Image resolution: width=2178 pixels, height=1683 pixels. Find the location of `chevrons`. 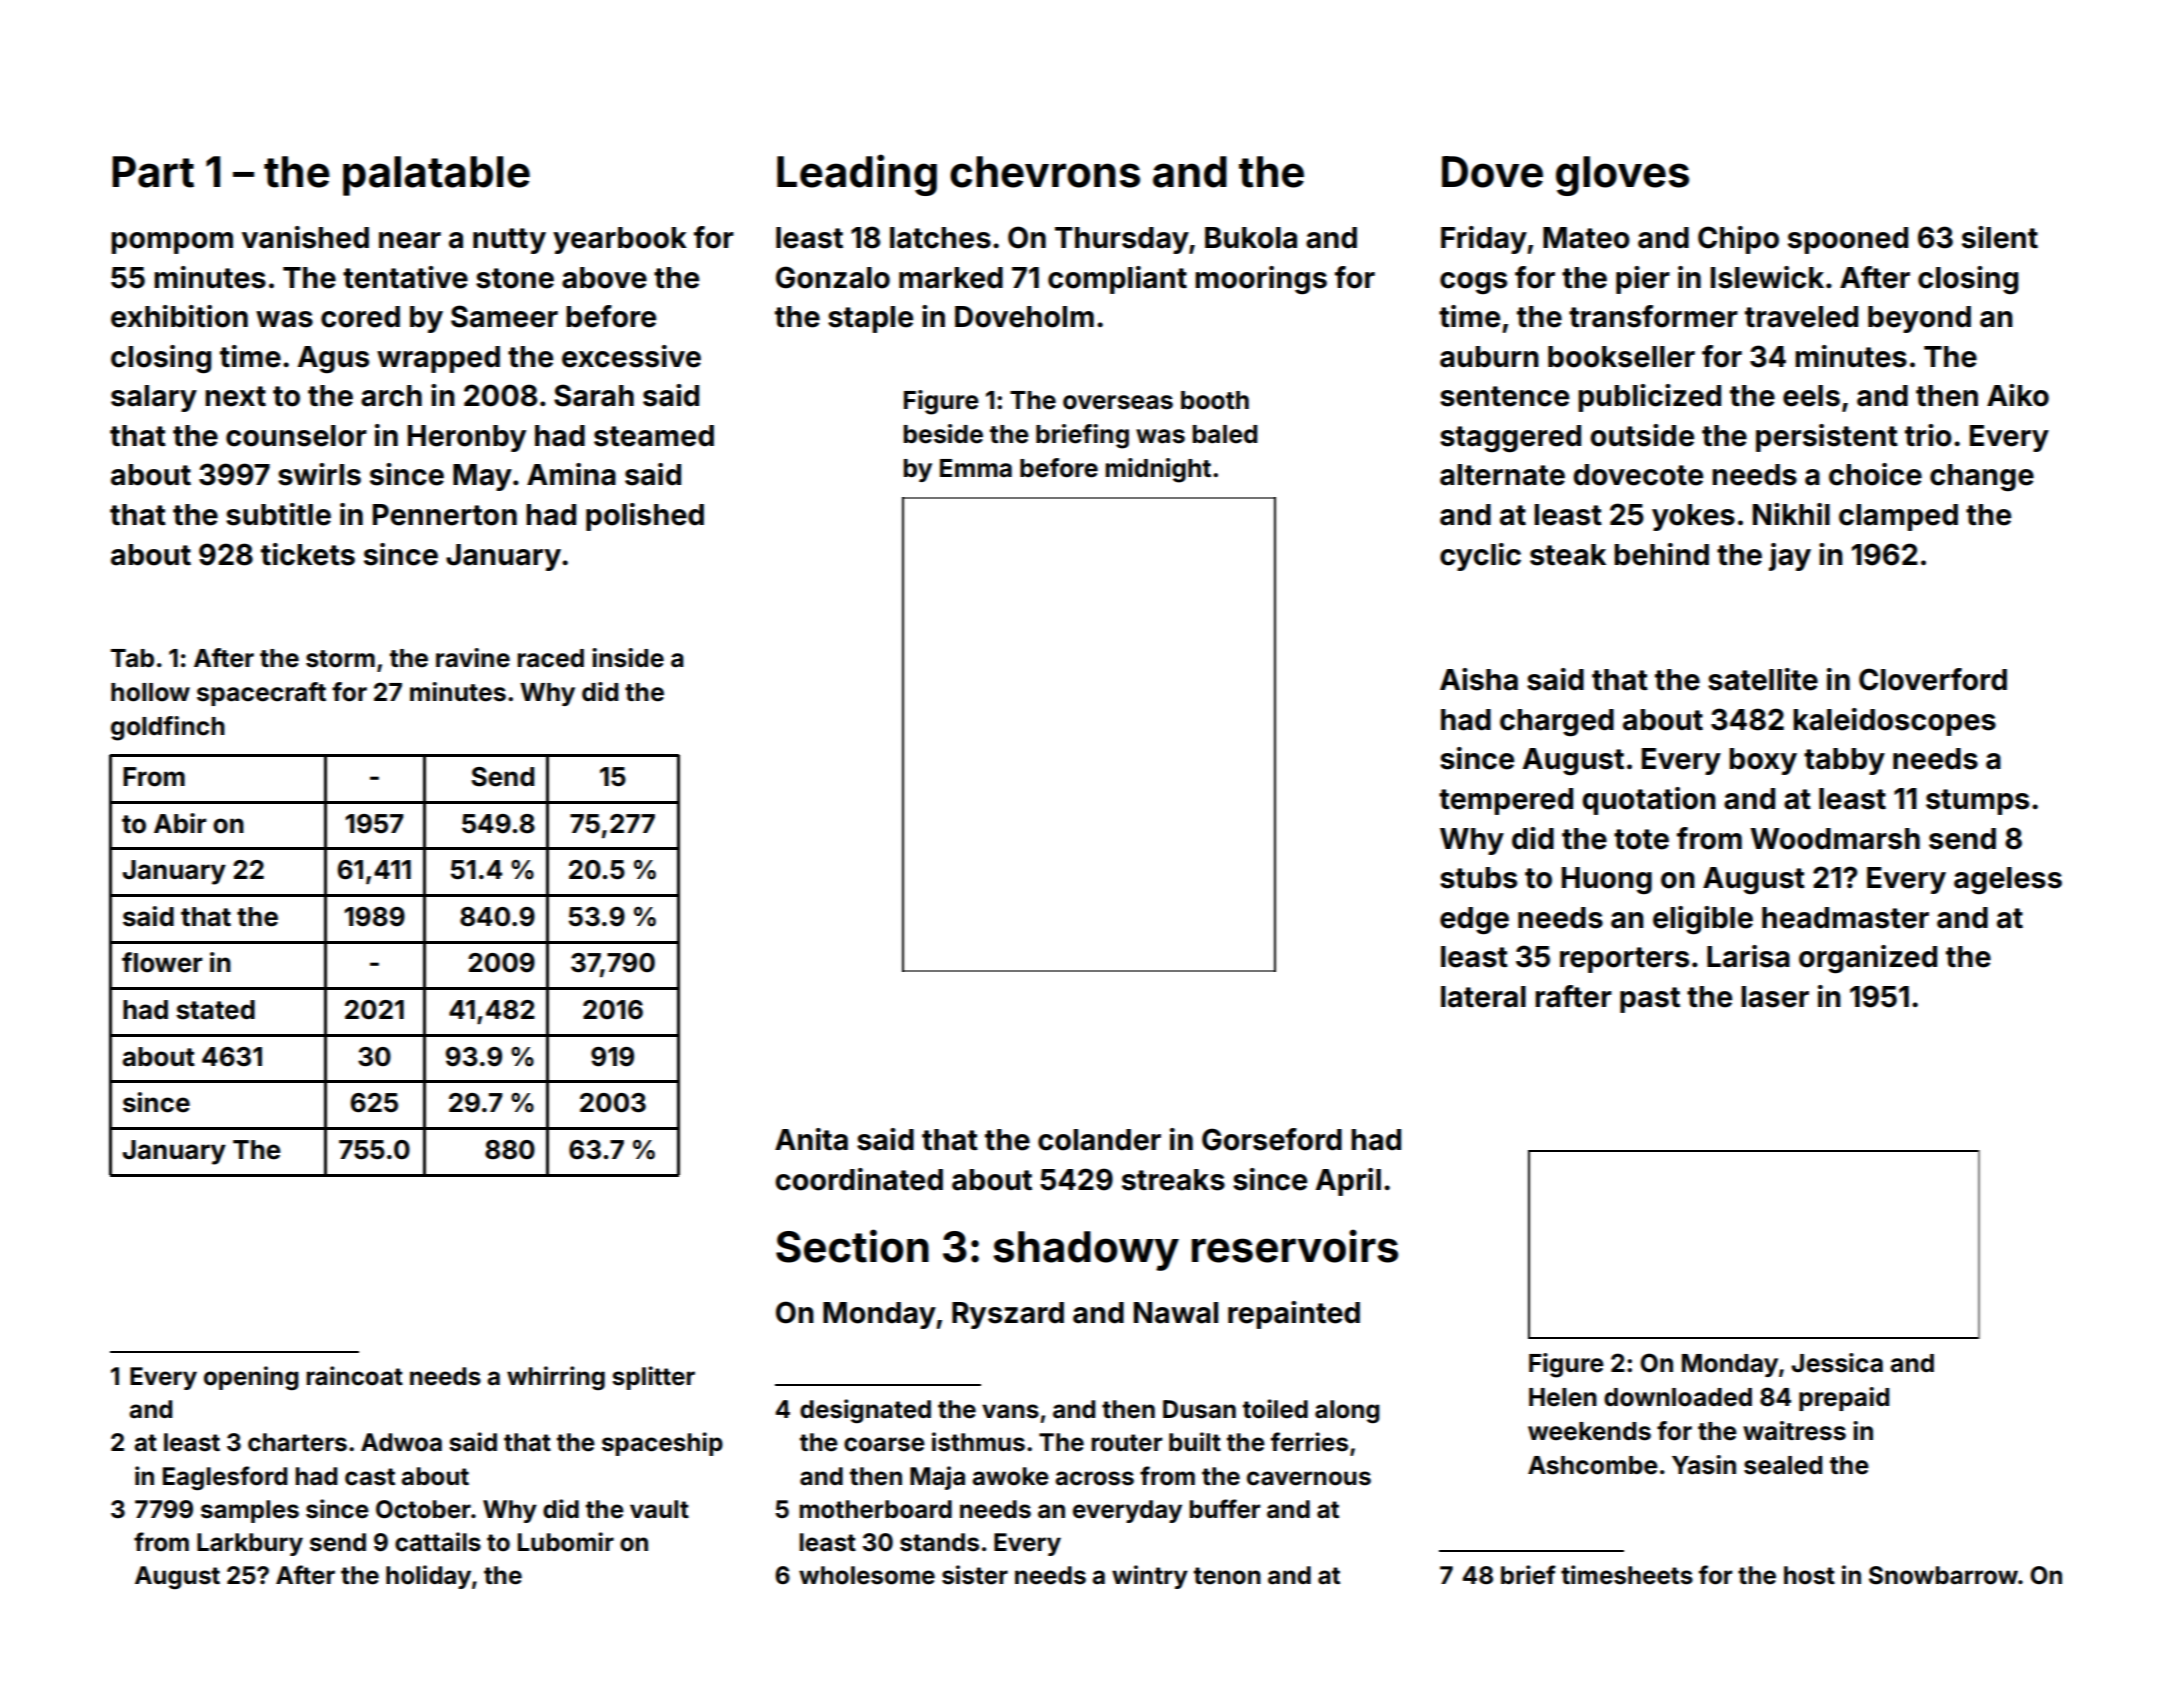

chevrons is located at coordinates (1045, 172).
